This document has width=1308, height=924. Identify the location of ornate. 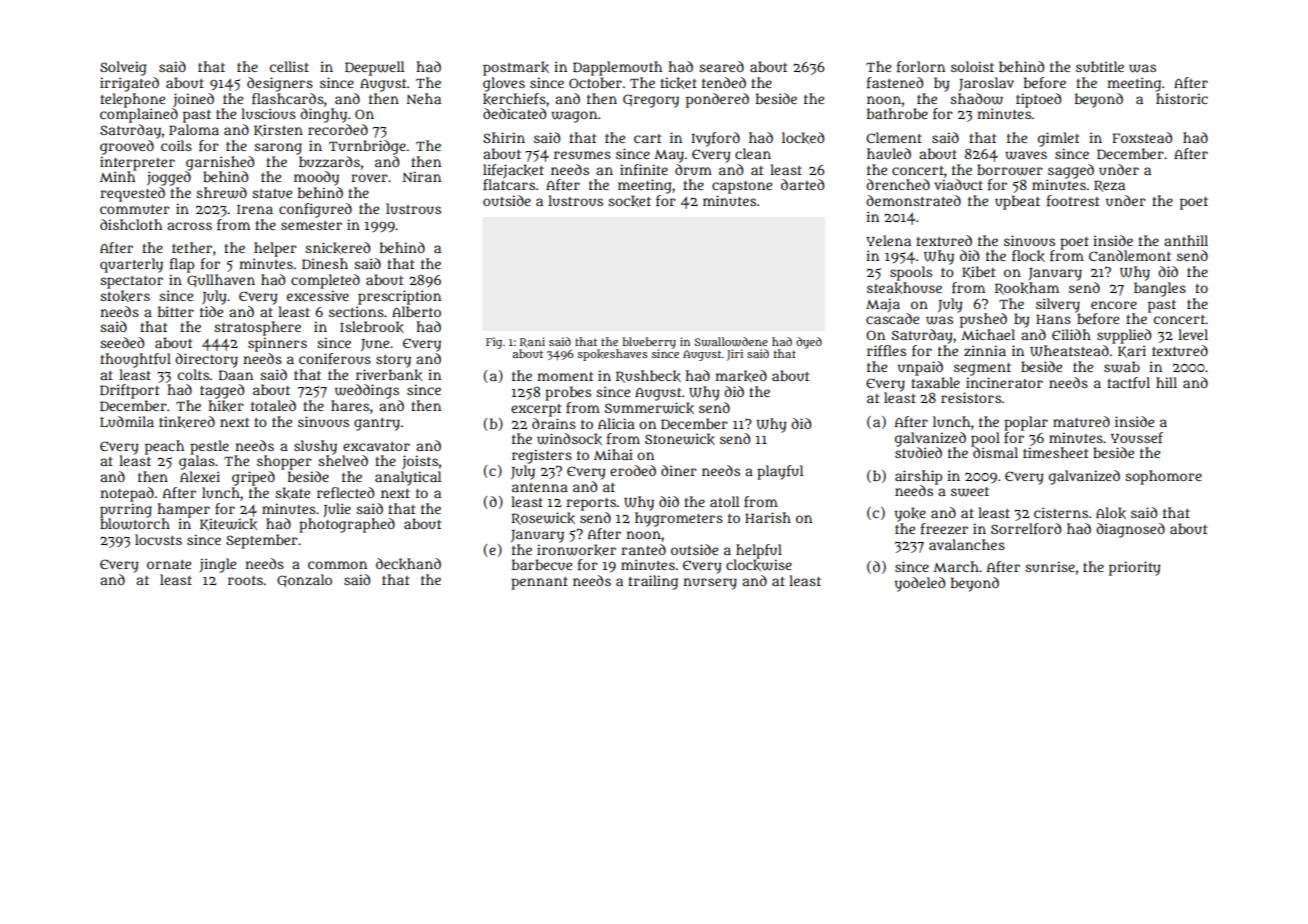
(169, 564).
